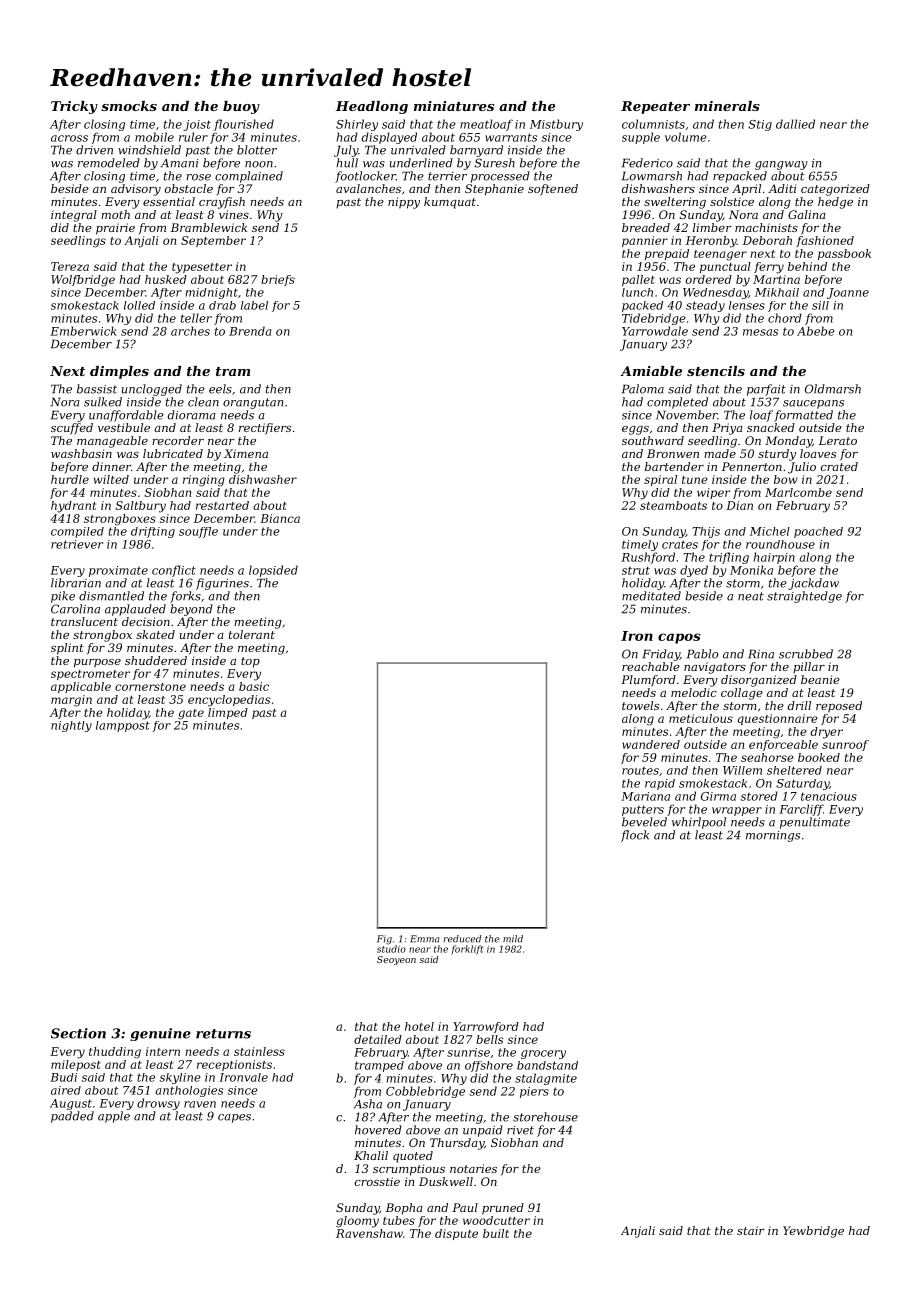  I want to click on minerals, so click(727, 106).
